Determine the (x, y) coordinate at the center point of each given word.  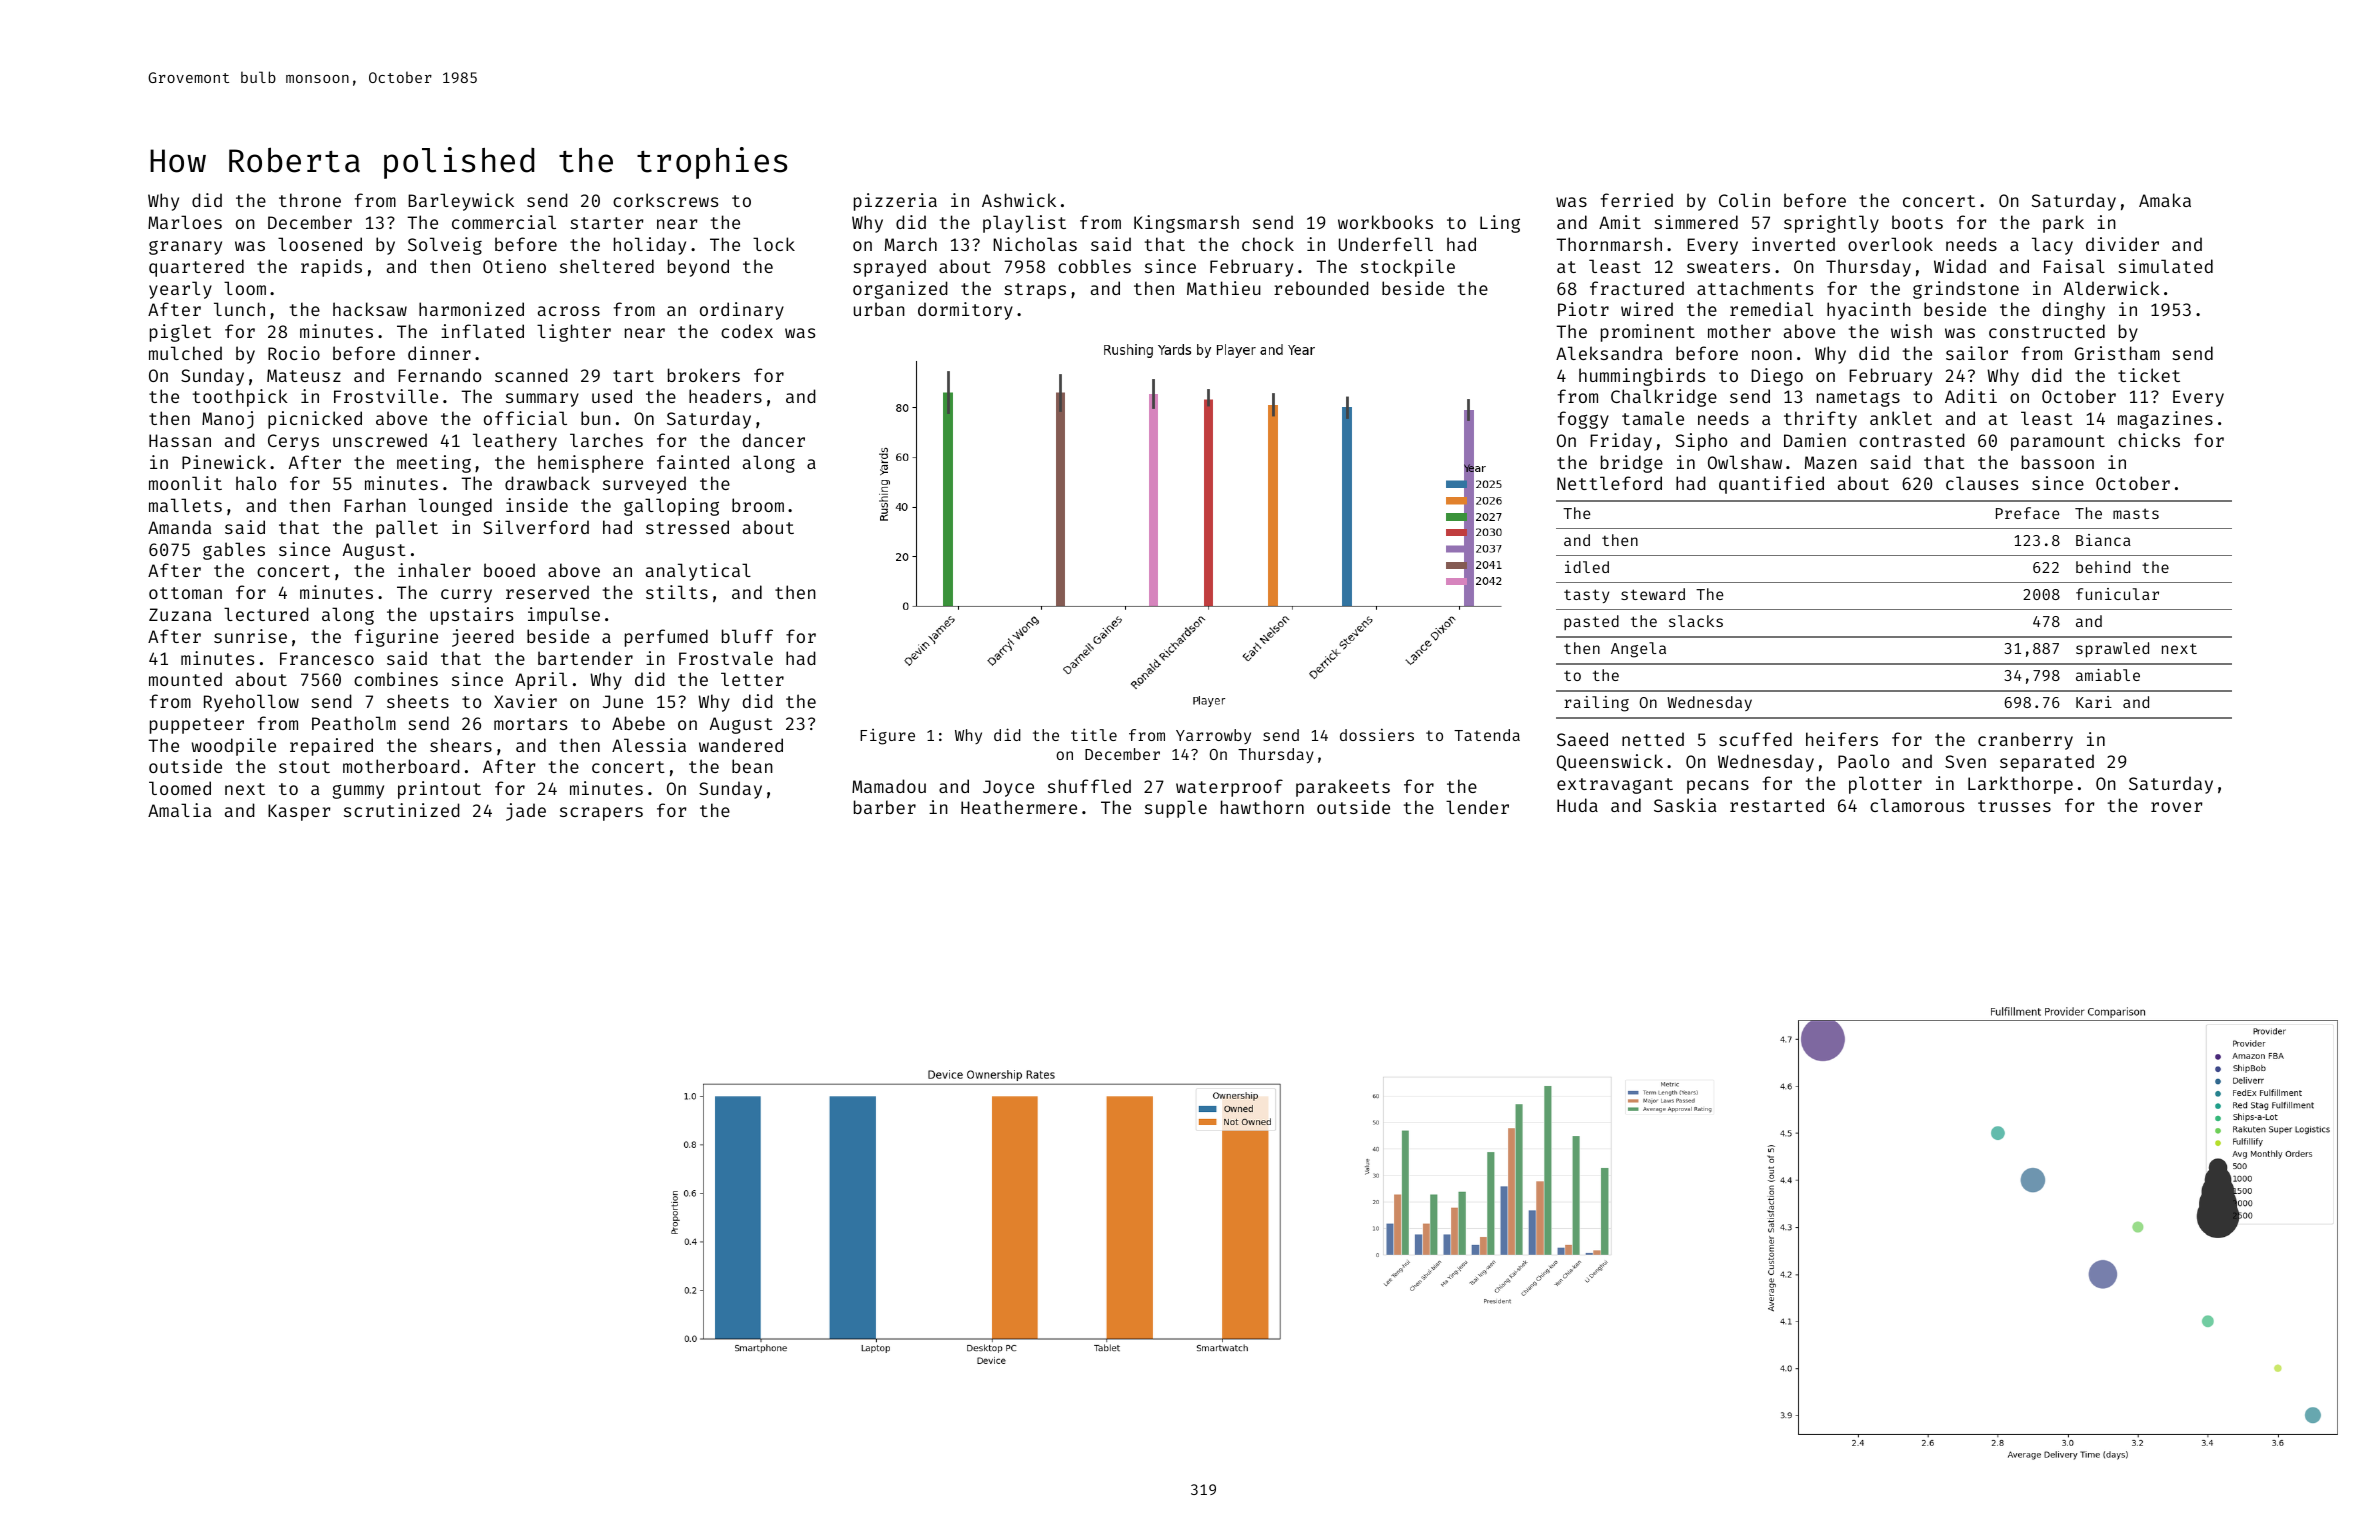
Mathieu (1224, 288)
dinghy (2074, 311)
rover (2176, 807)
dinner (439, 353)
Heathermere (1019, 807)
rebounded (1321, 288)
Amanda (179, 527)
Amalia (179, 810)
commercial (504, 222)
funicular (2117, 594)
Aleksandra (1609, 353)
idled (1587, 567)
